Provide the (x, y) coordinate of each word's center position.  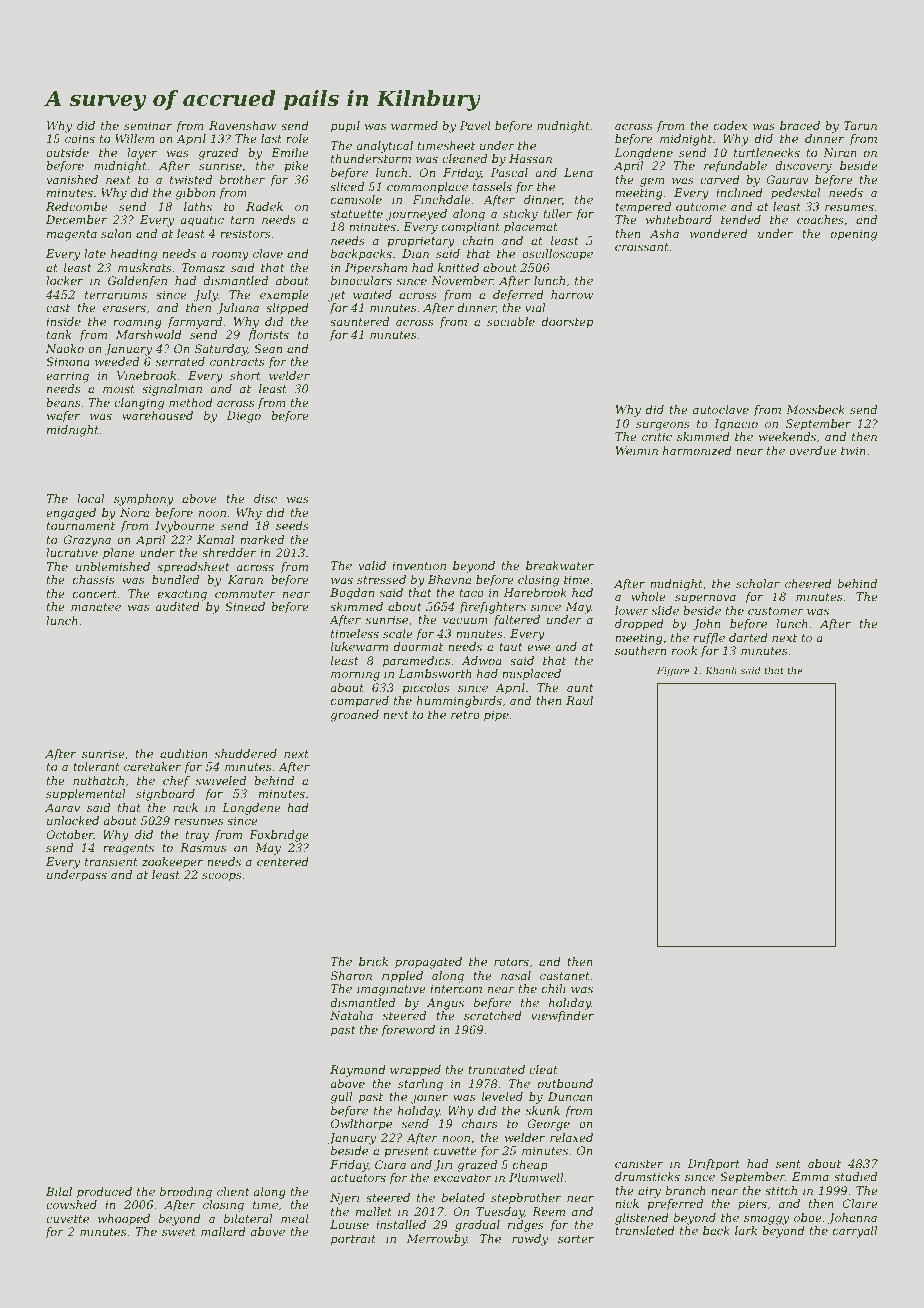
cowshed (71, 1204)
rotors (511, 962)
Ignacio (736, 425)
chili (554, 988)
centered (283, 861)
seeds (292, 525)
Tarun (860, 125)
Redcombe (77, 206)
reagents (128, 849)
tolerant (96, 766)
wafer (63, 417)
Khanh (721, 670)
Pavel (475, 125)
